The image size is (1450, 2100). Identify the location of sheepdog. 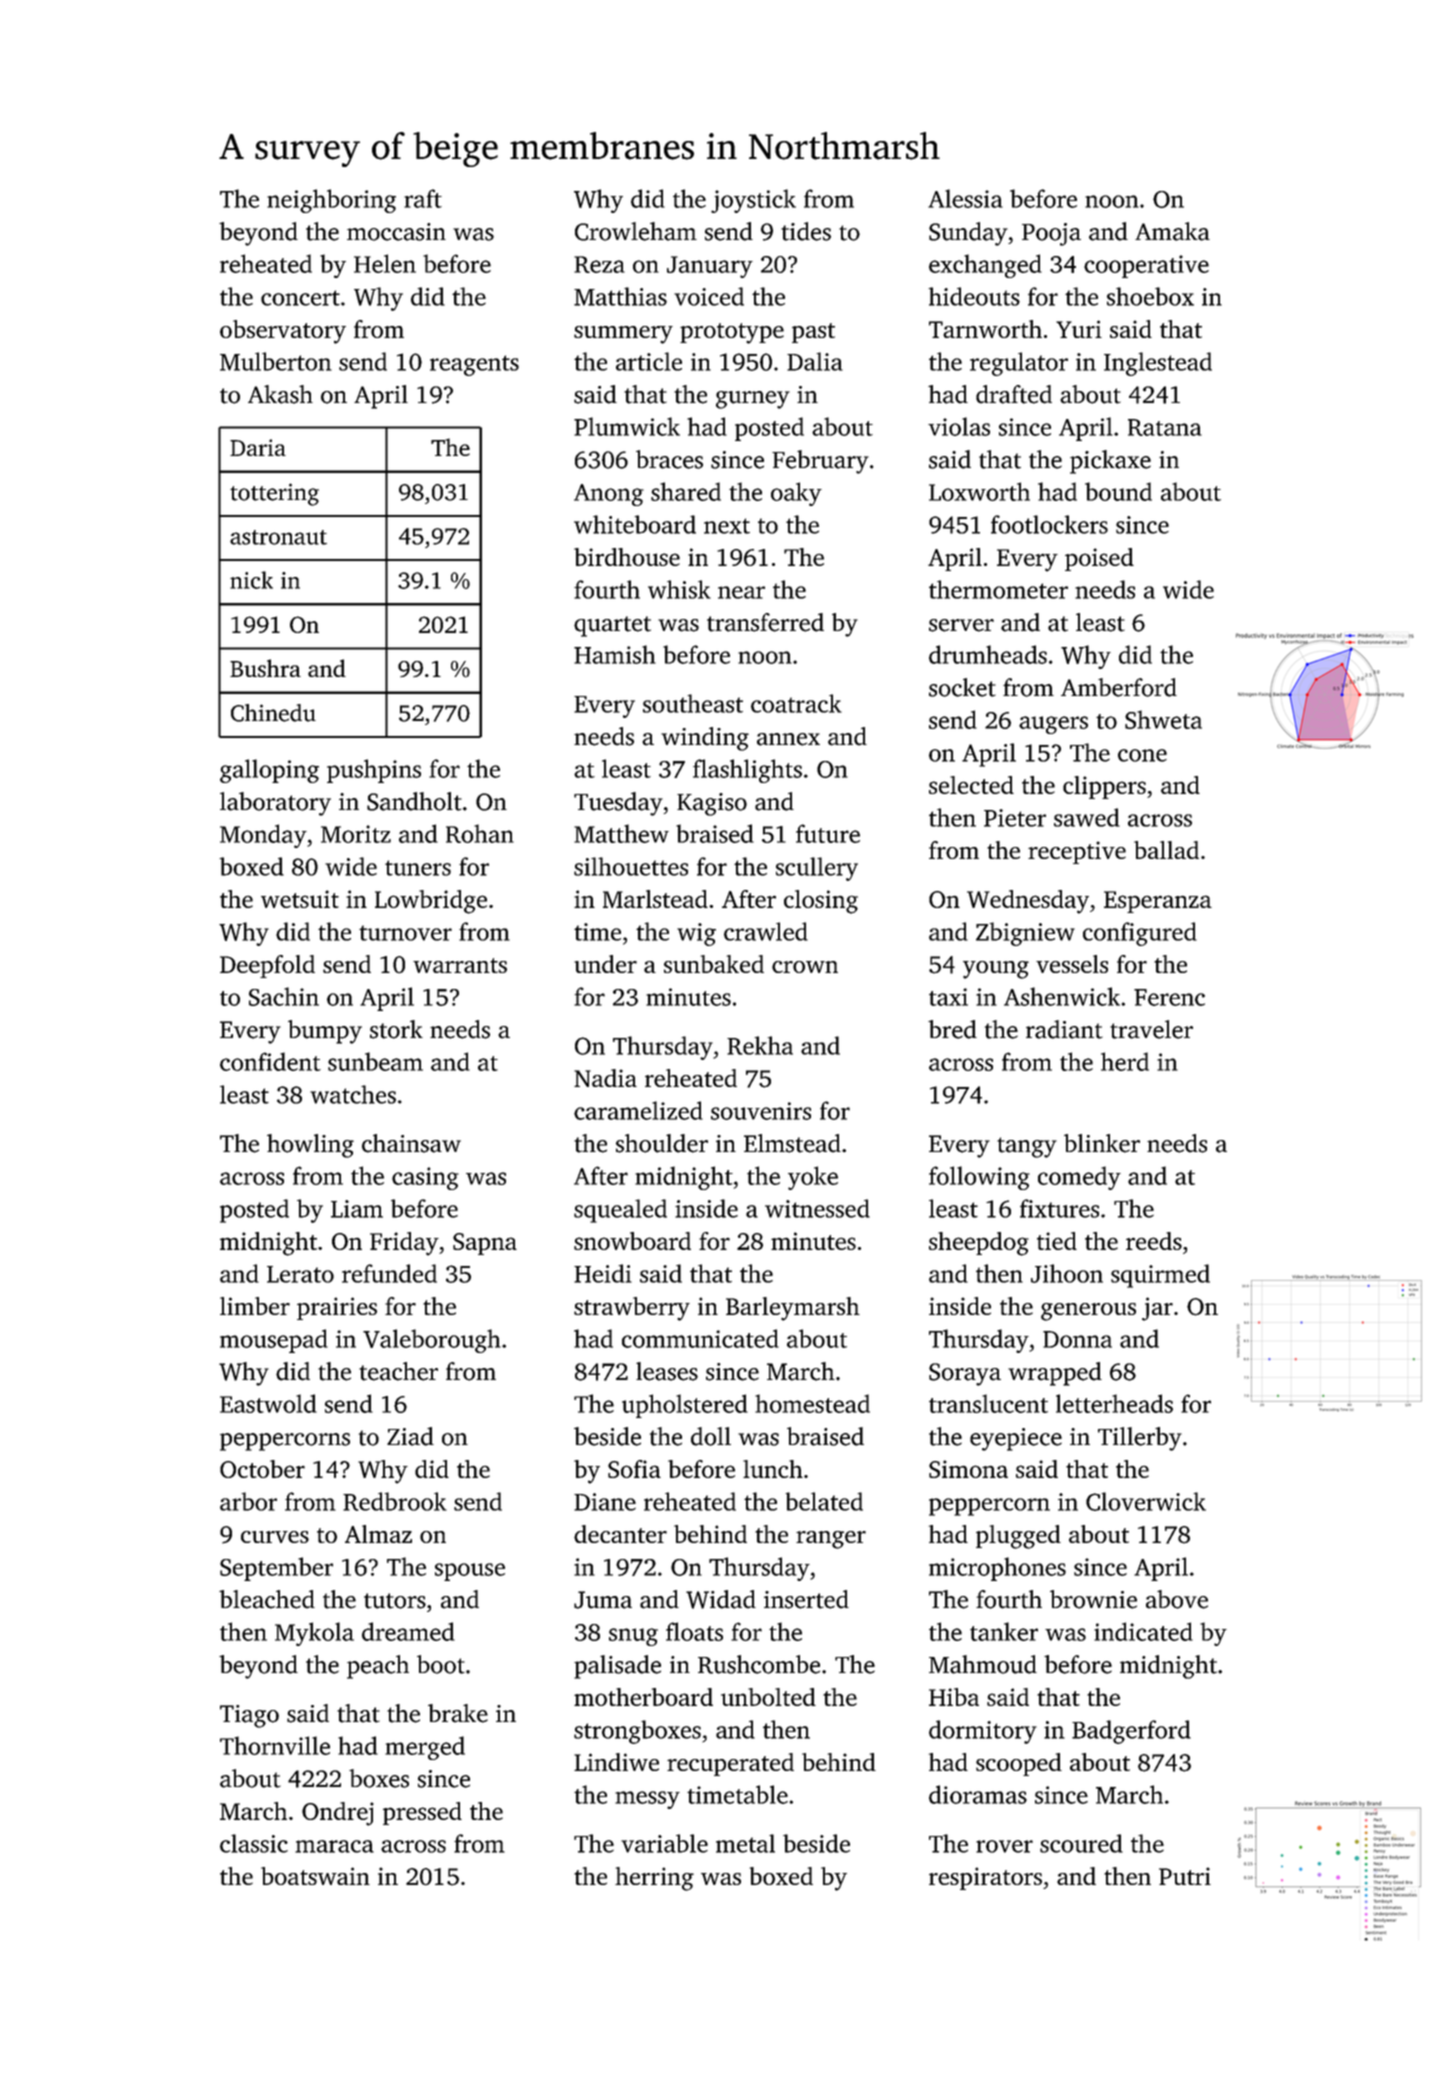
(979, 1244).
